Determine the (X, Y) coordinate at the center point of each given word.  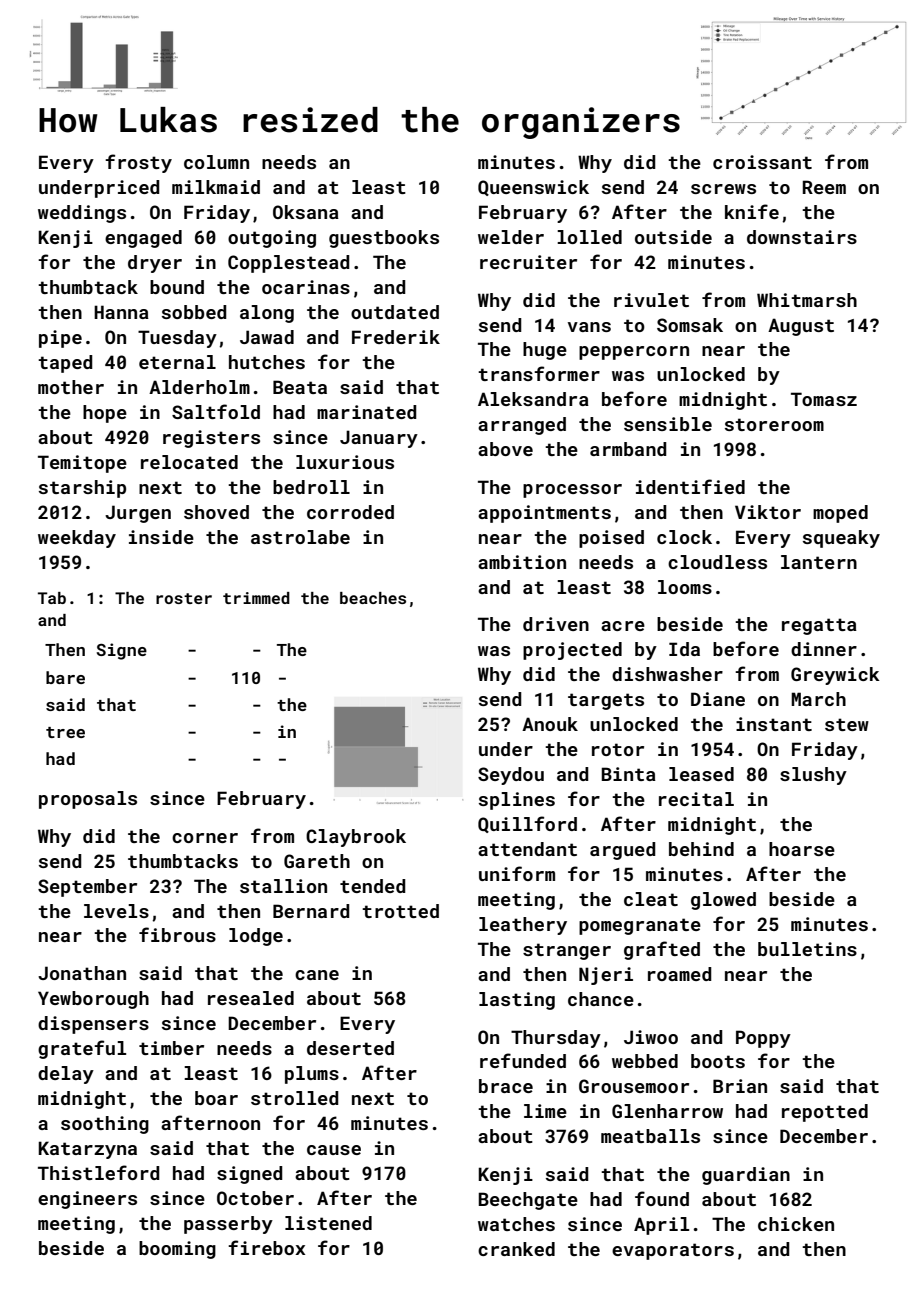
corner (205, 838)
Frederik (396, 337)
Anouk (550, 724)
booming (177, 1250)
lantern (819, 562)
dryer (155, 264)
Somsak (690, 325)
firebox (266, 1247)
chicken (796, 1224)
